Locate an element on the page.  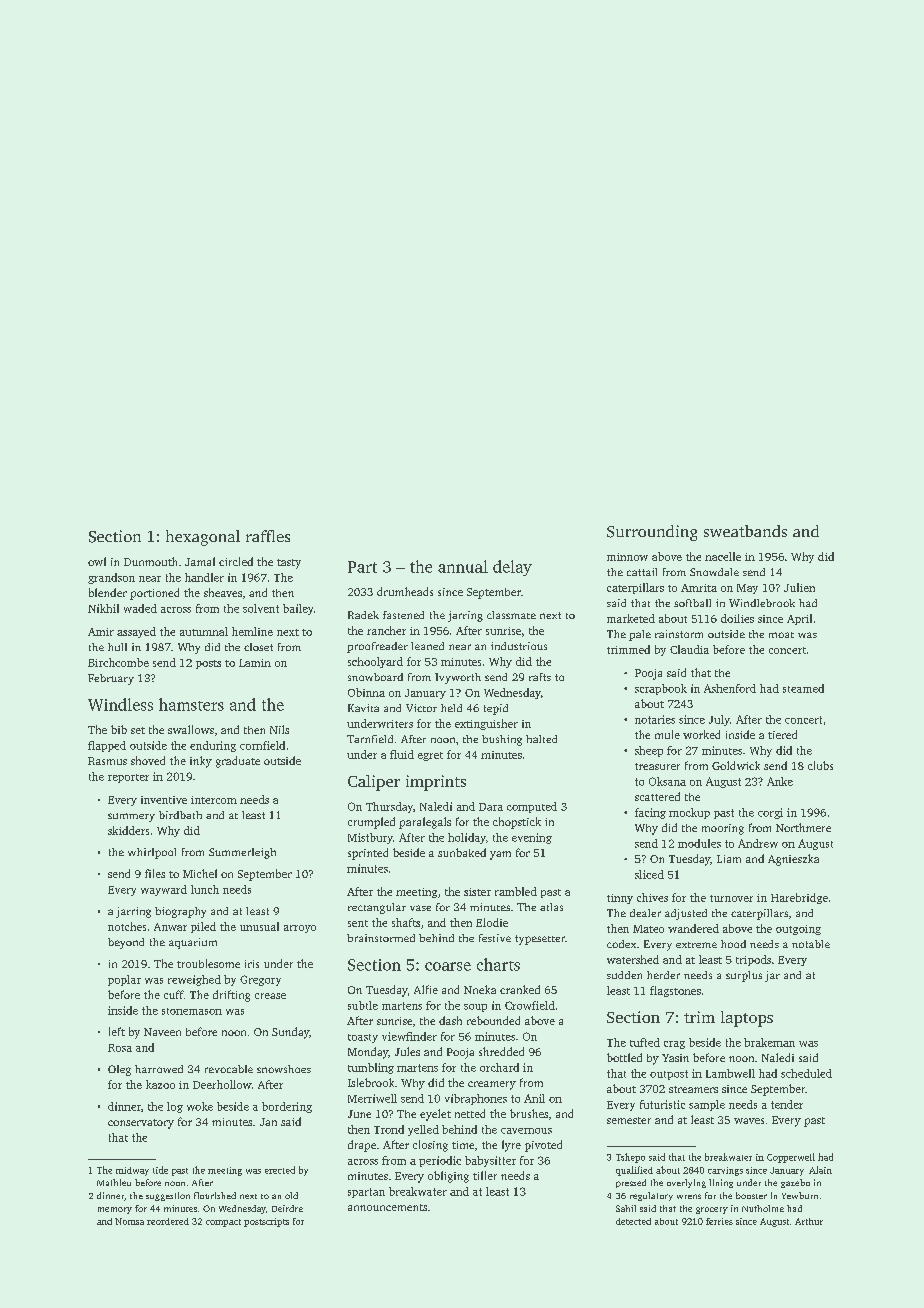
annual is located at coordinates (463, 566).
